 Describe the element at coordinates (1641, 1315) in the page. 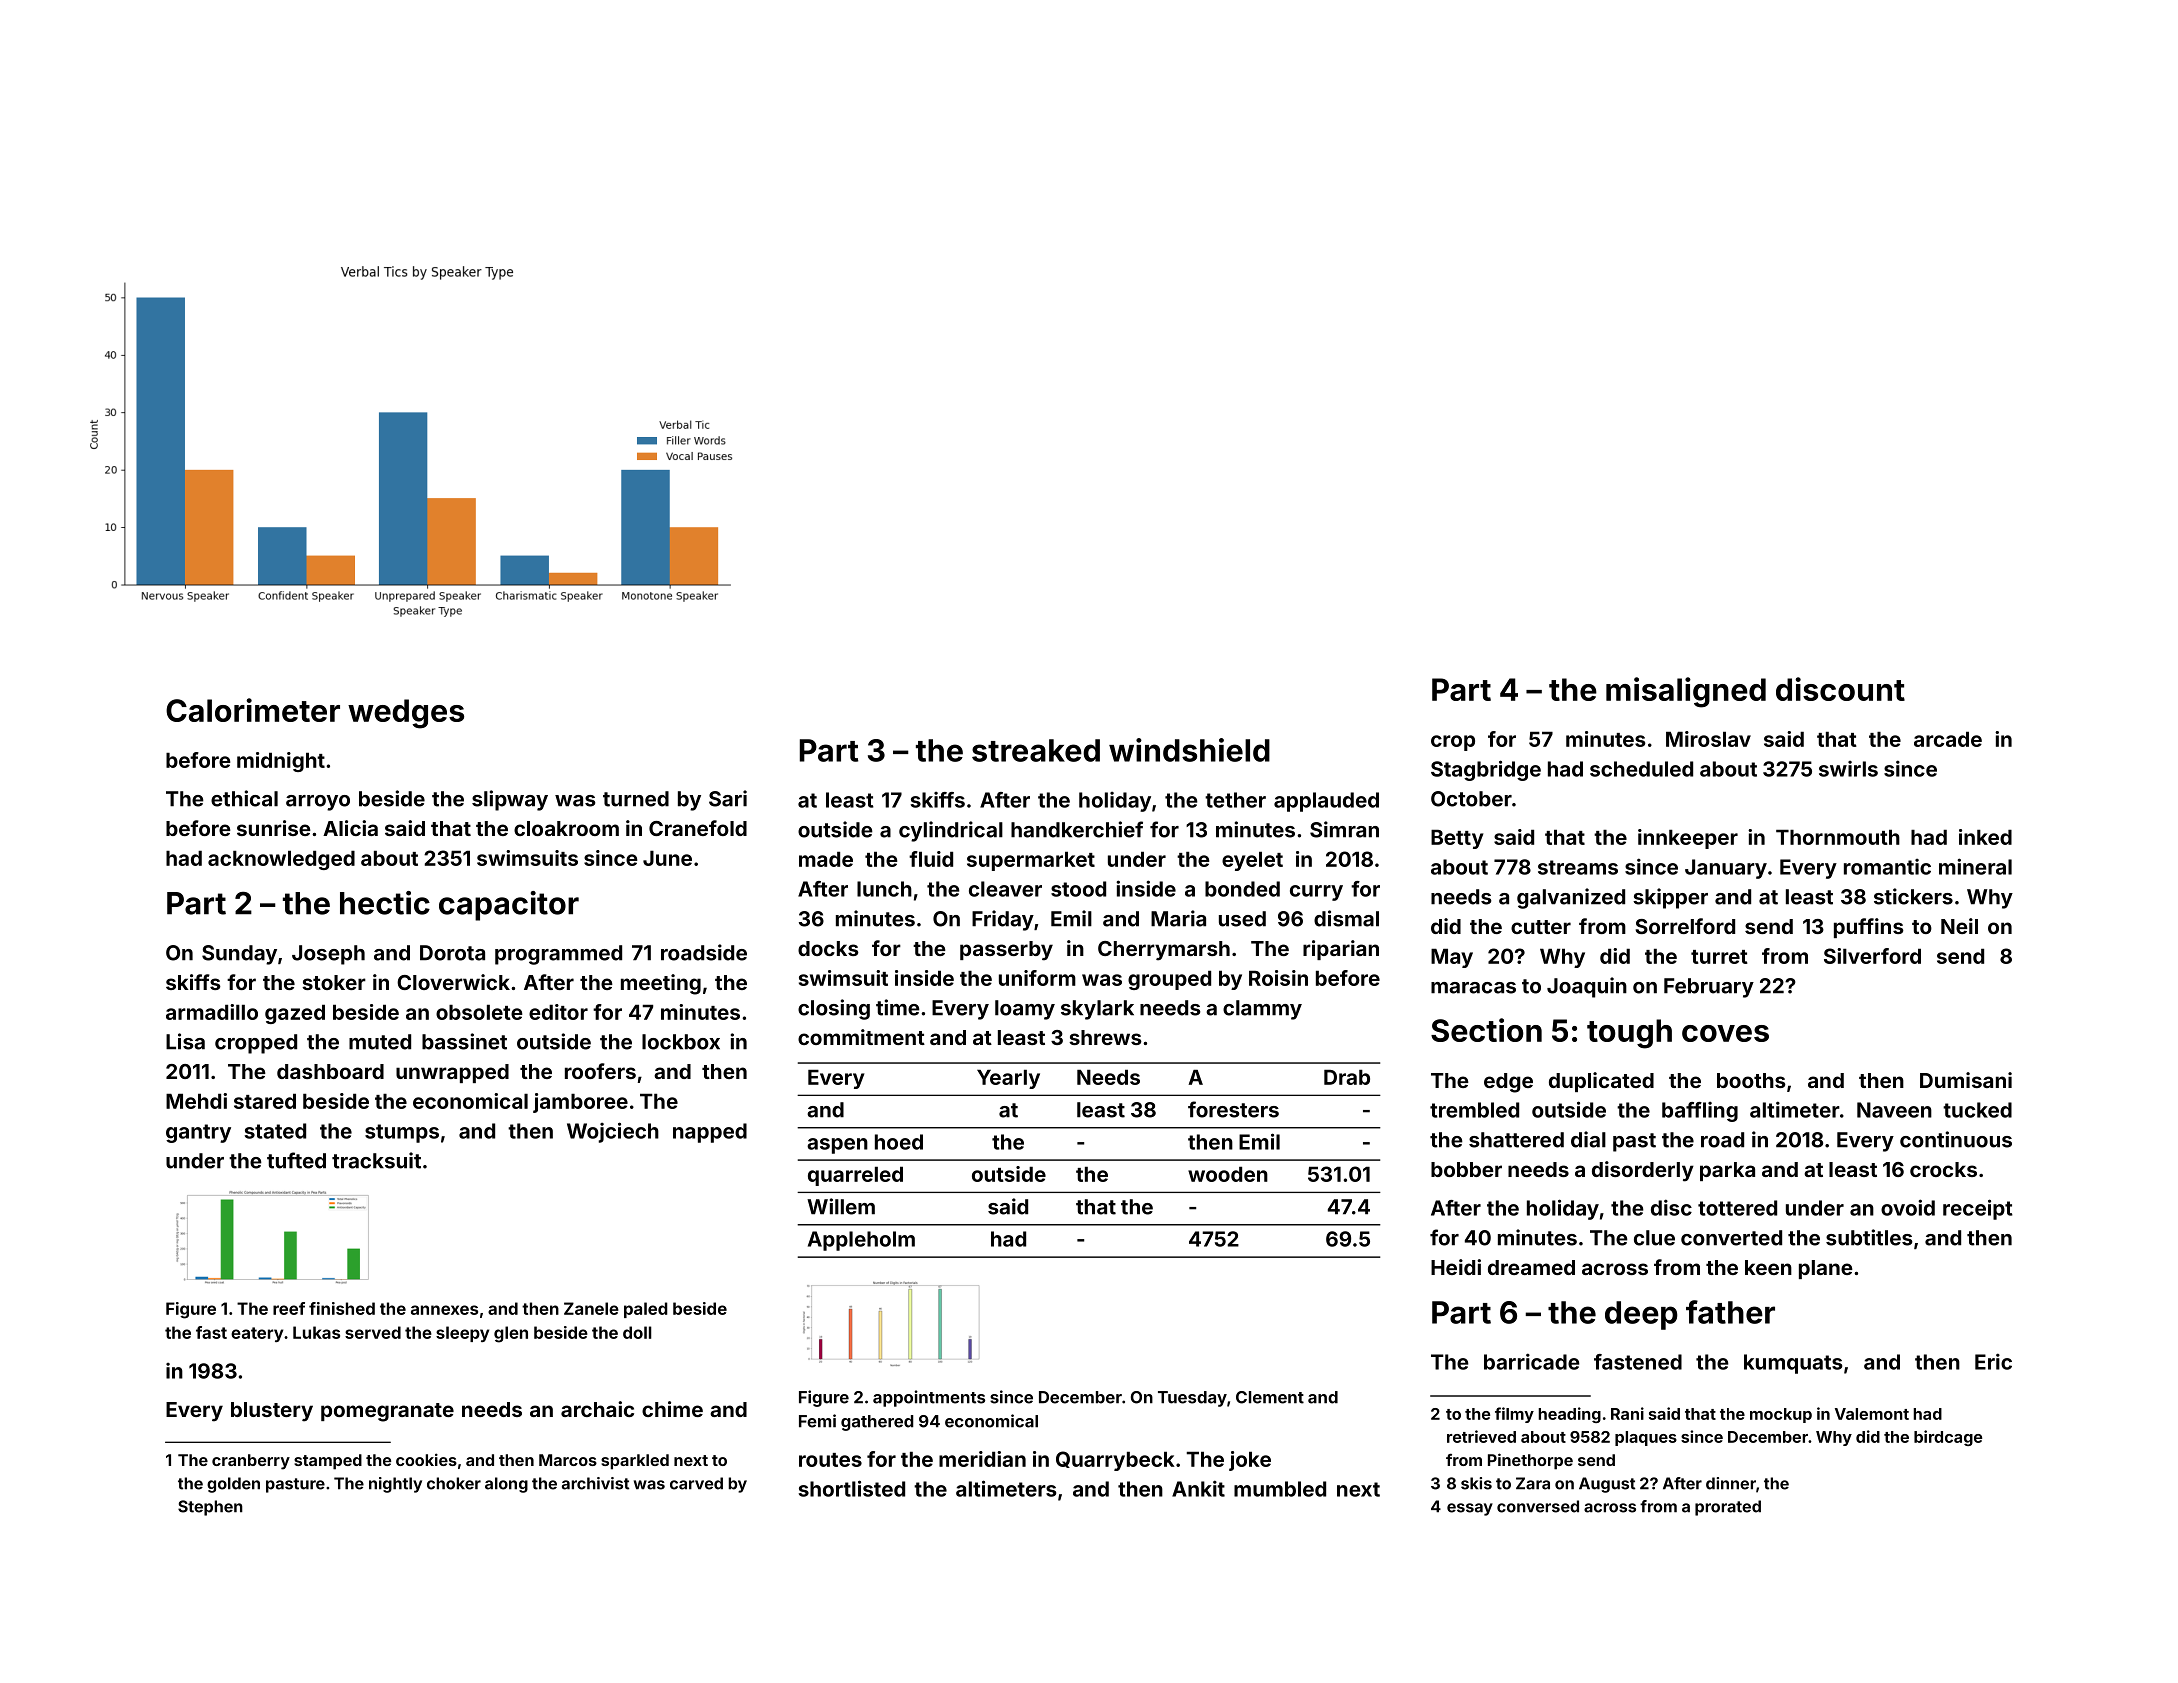

I see `deep` at that location.
